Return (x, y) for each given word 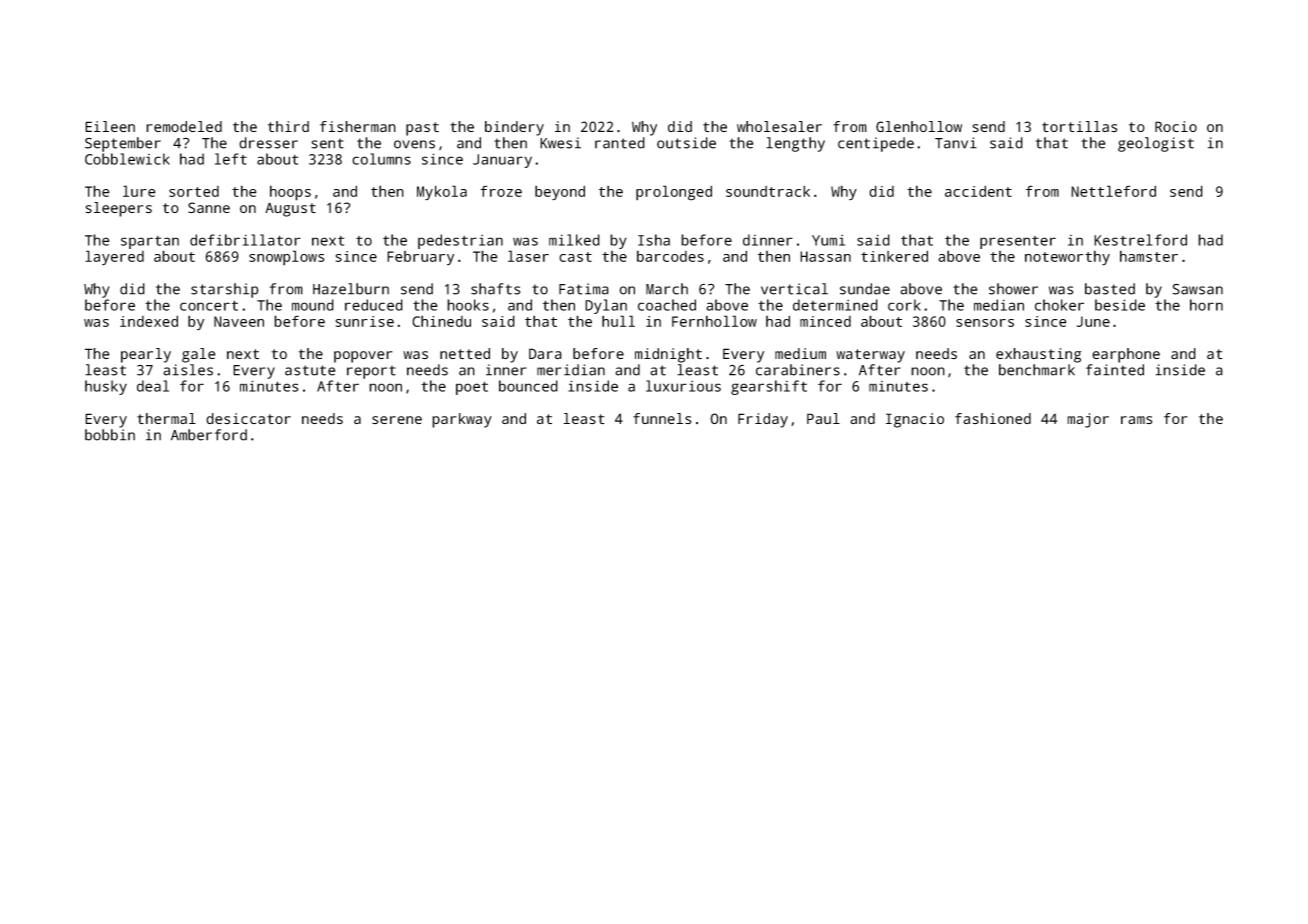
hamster (1149, 256)
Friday (763, 420)
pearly (146, 355)
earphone (1126, 355)
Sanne (209, 207)
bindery (514, 128)
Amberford (209, 435)
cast (575, 257)
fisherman (358, 126)
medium (800, 353)
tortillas (1079, 127)
